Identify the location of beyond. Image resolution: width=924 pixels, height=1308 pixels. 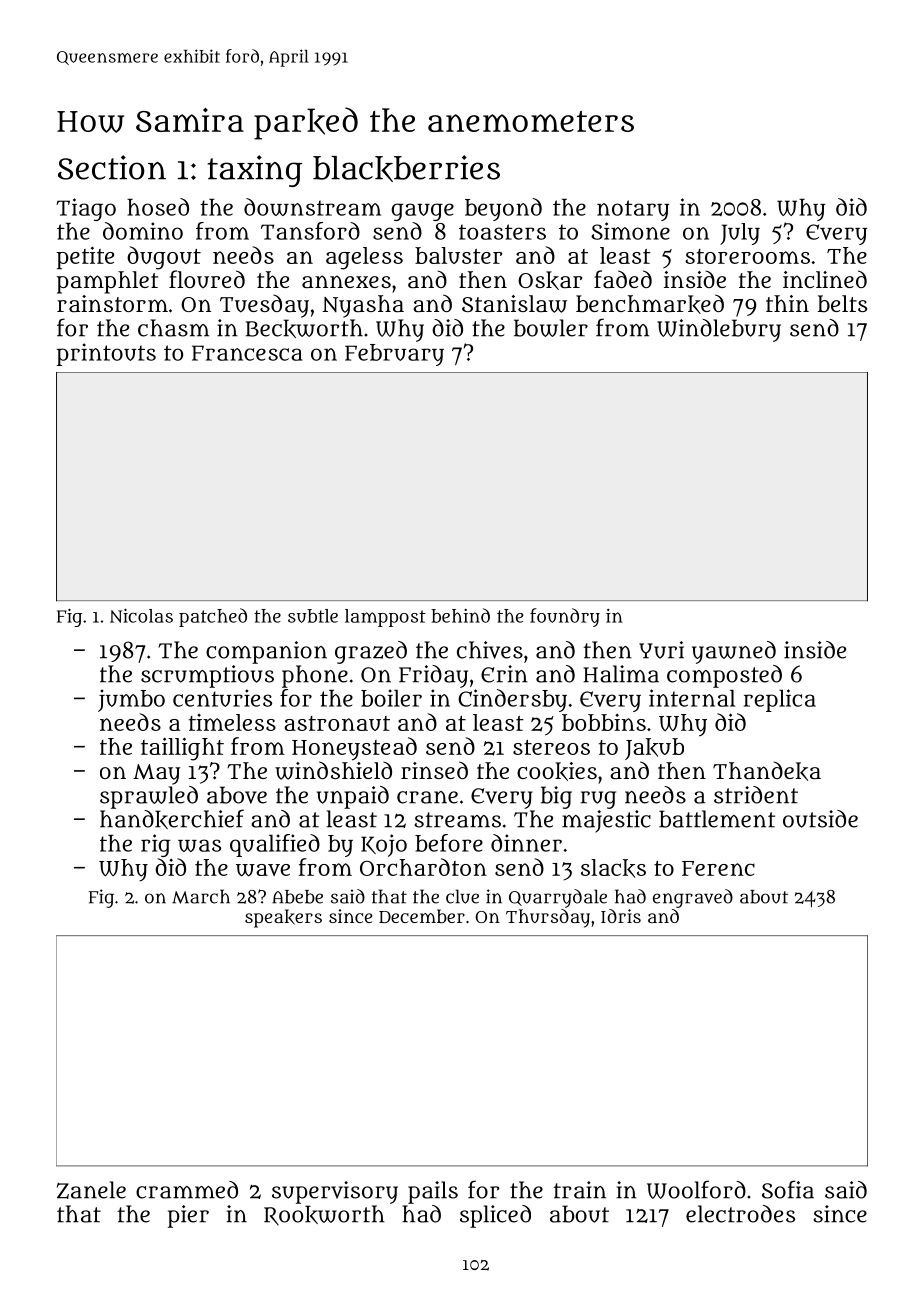
(503, 209).
